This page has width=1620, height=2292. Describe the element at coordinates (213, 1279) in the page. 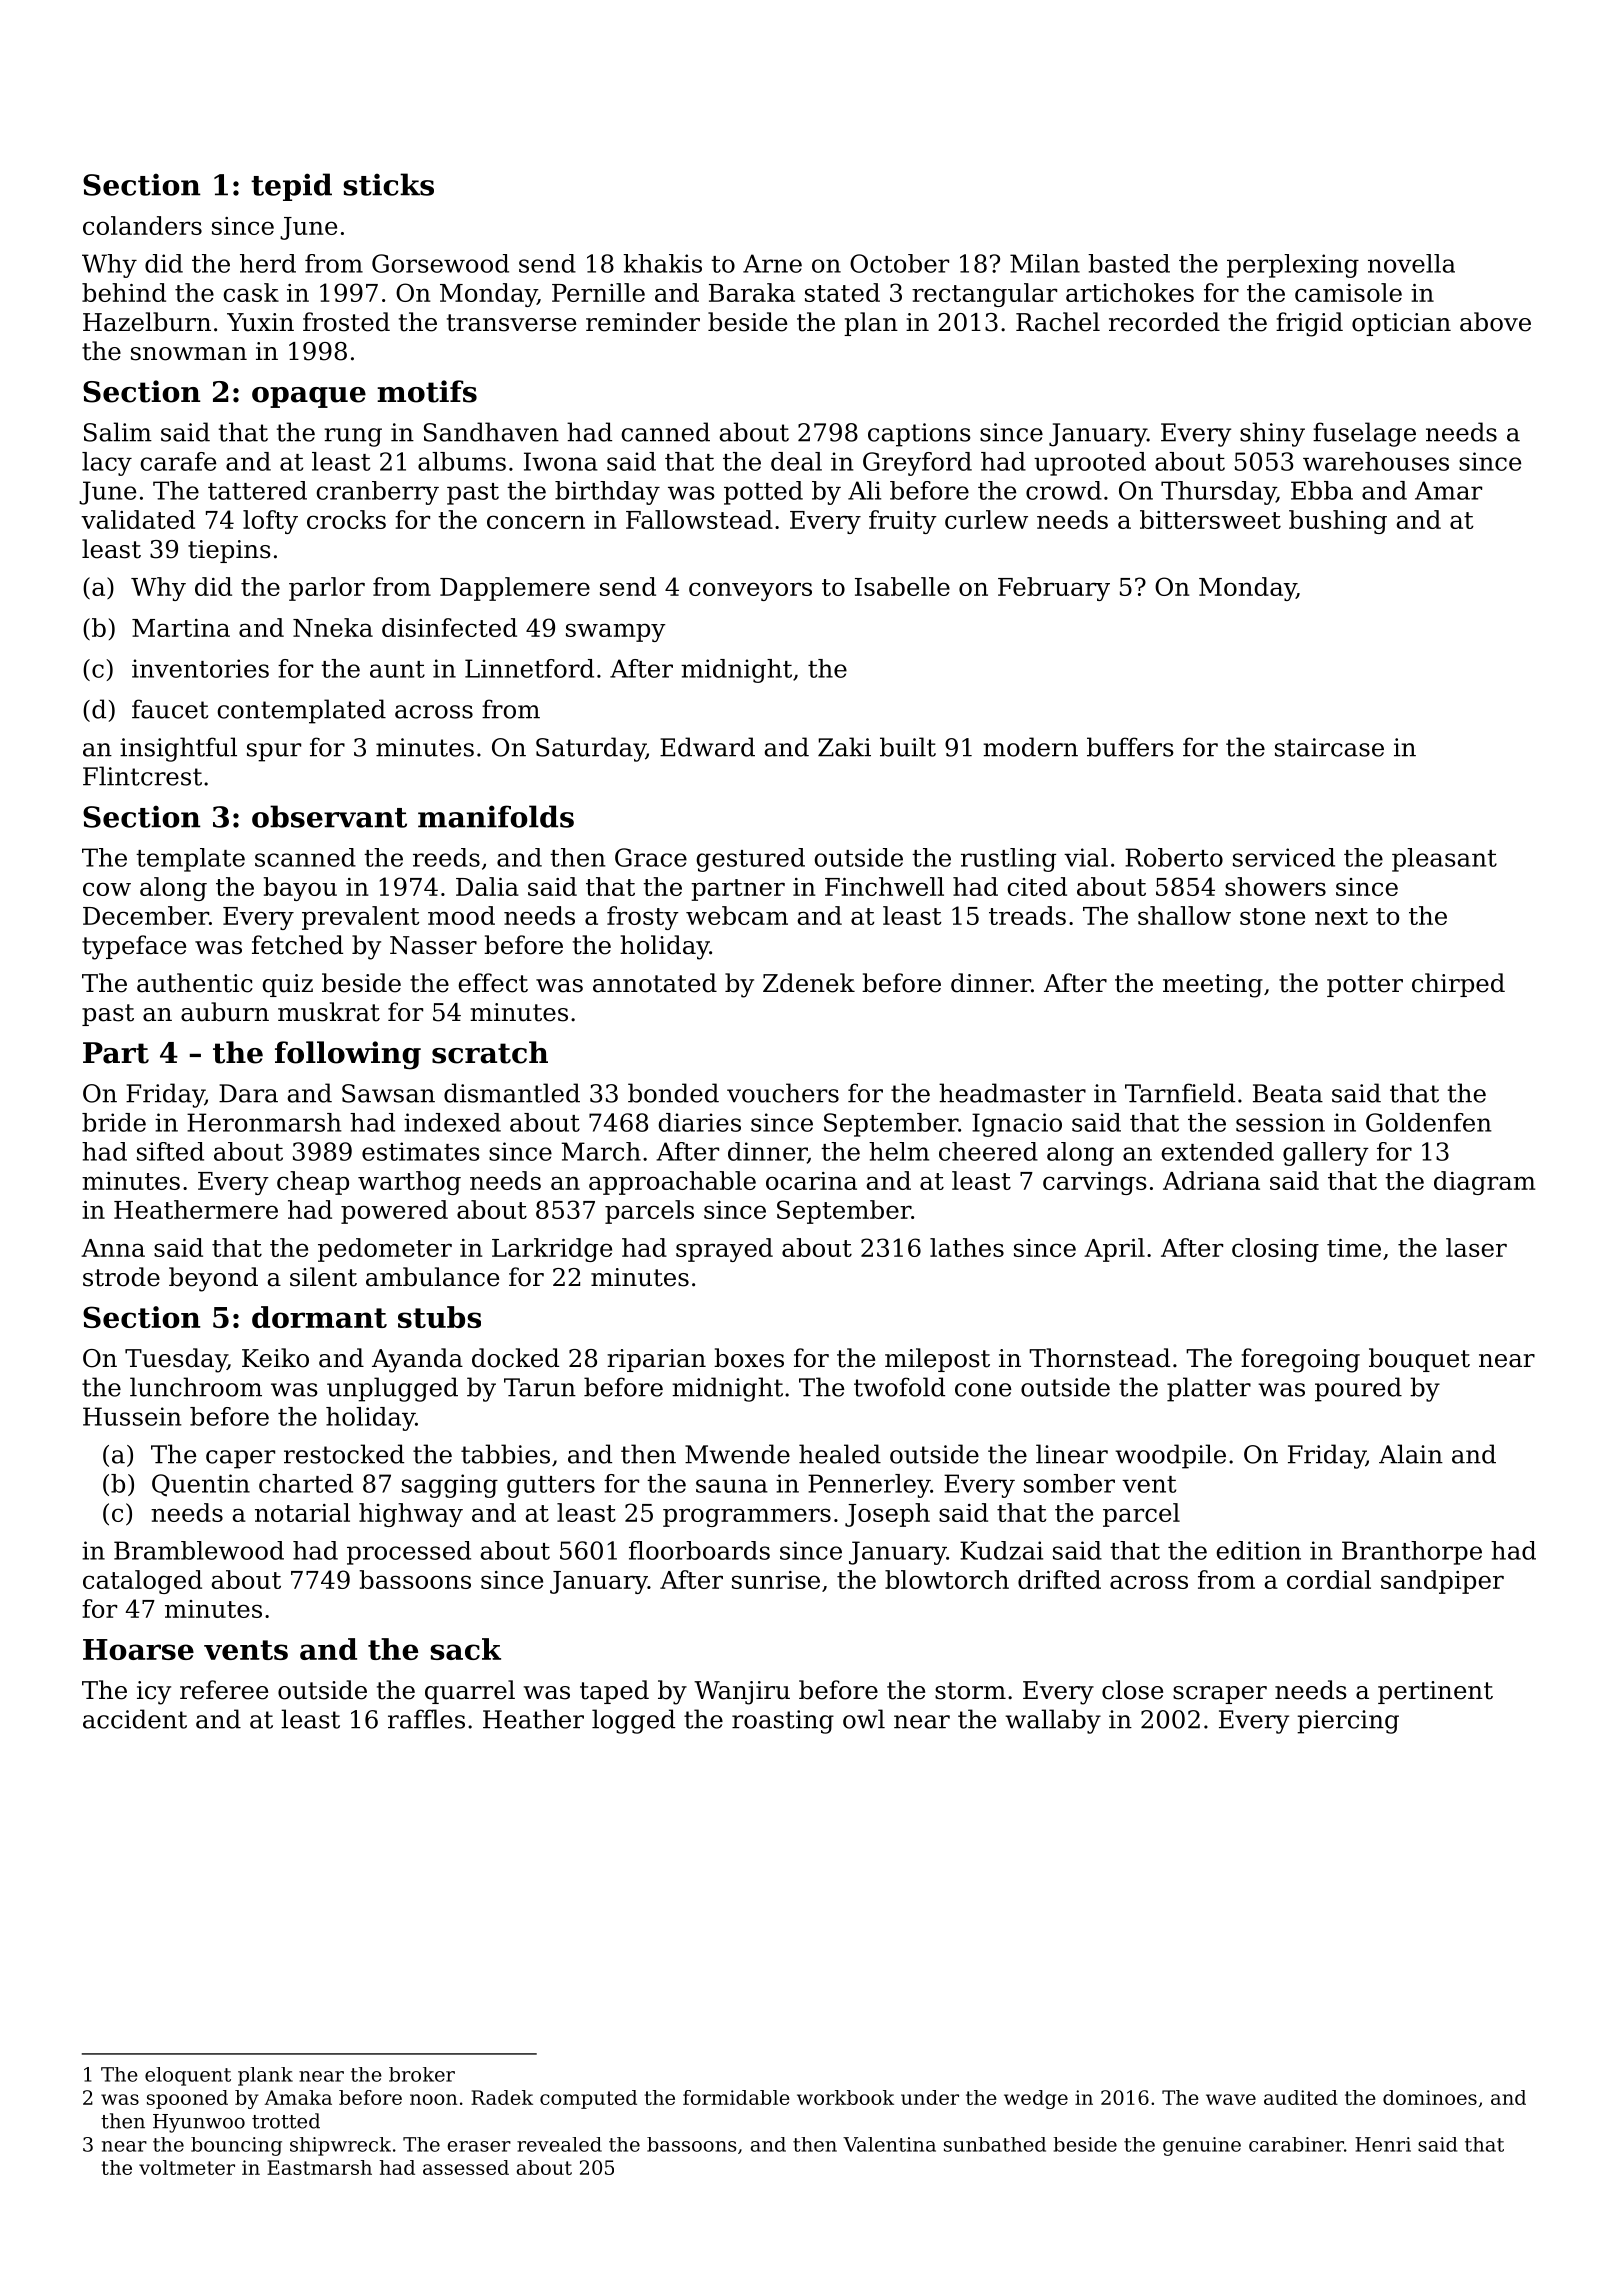

I see `beyond` at that location.
